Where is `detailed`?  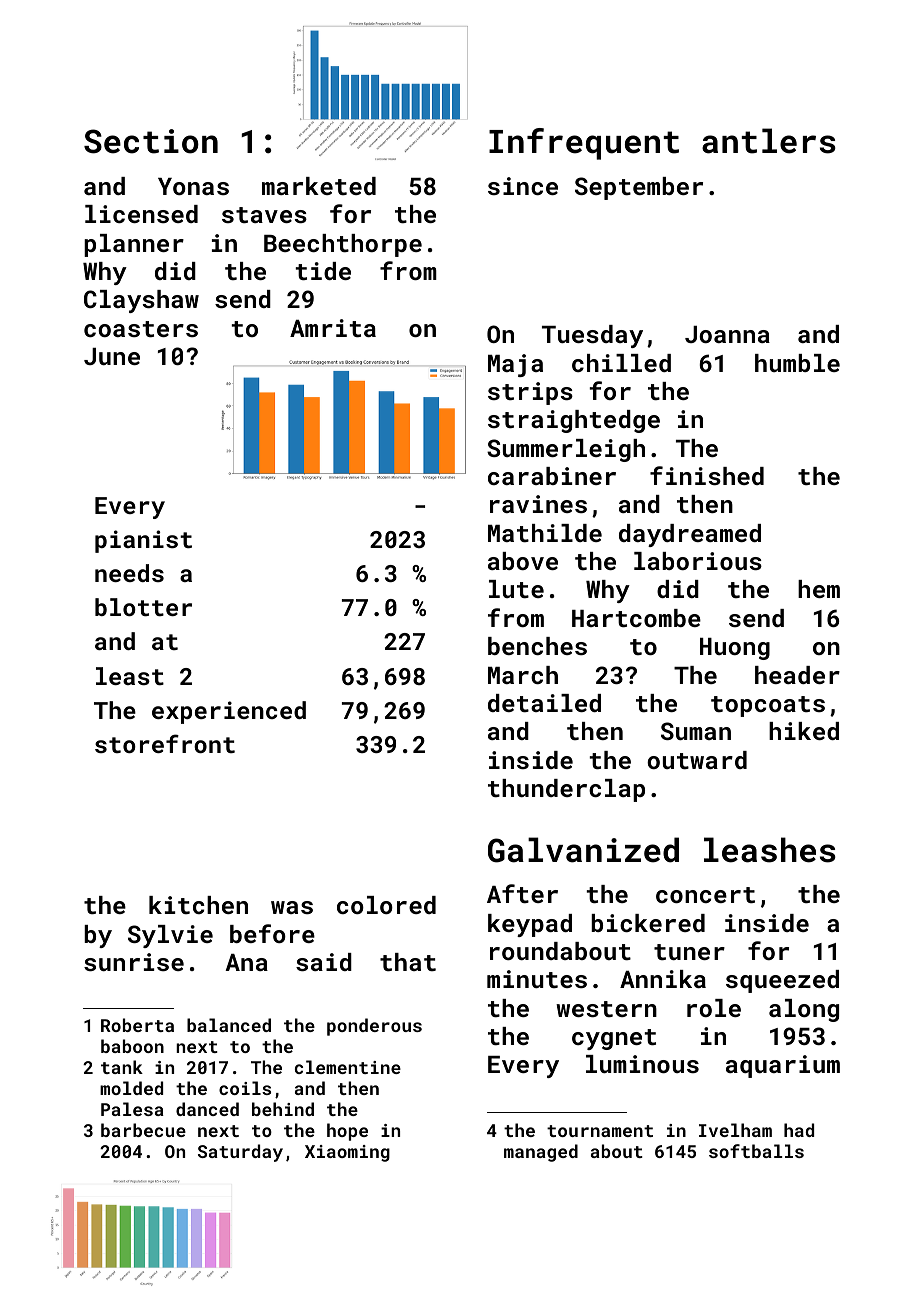 detailed is located at coordinates (544, 703).
